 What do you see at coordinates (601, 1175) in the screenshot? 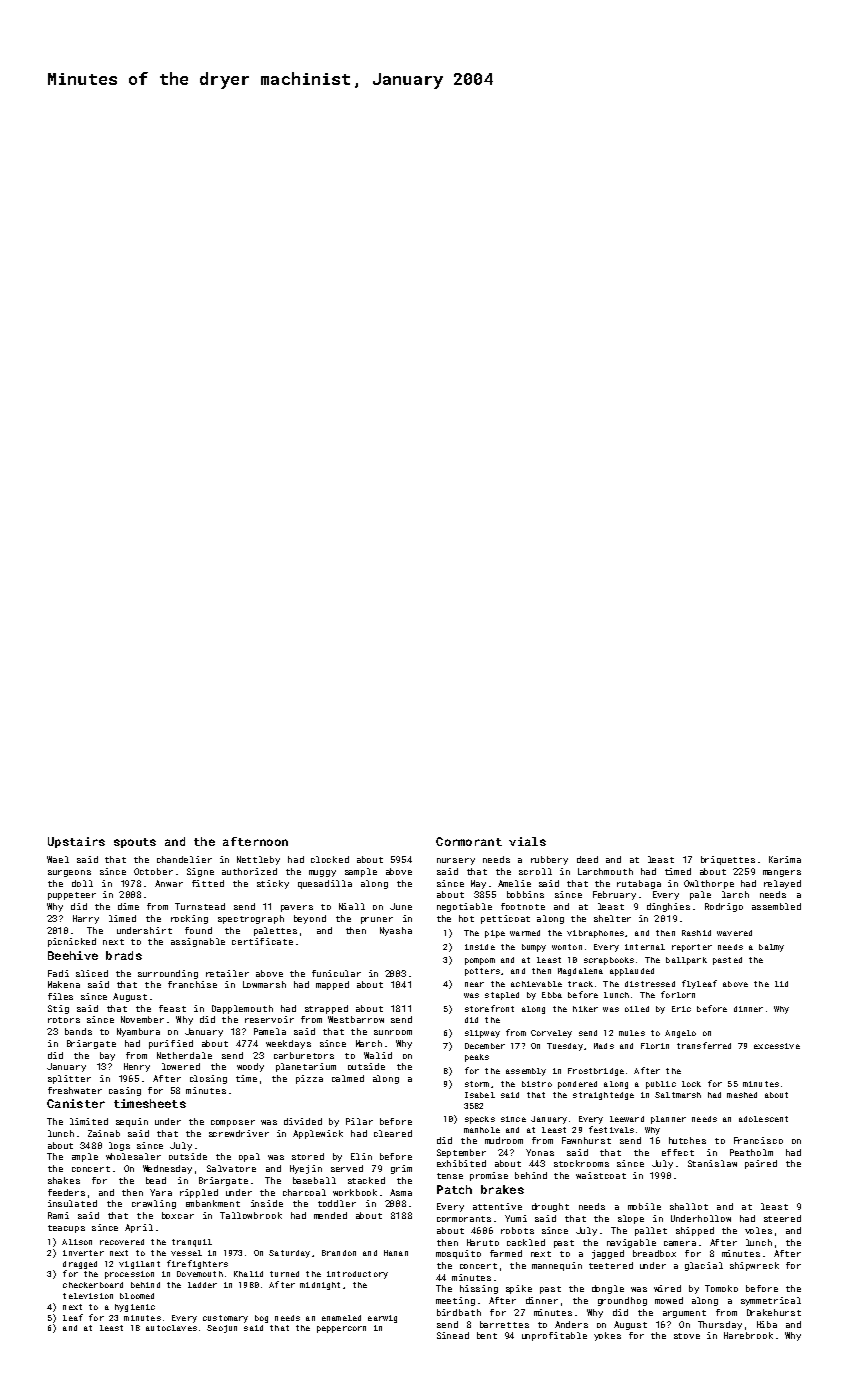
I see `waistcoat` at bounding box center [601, 1175].
